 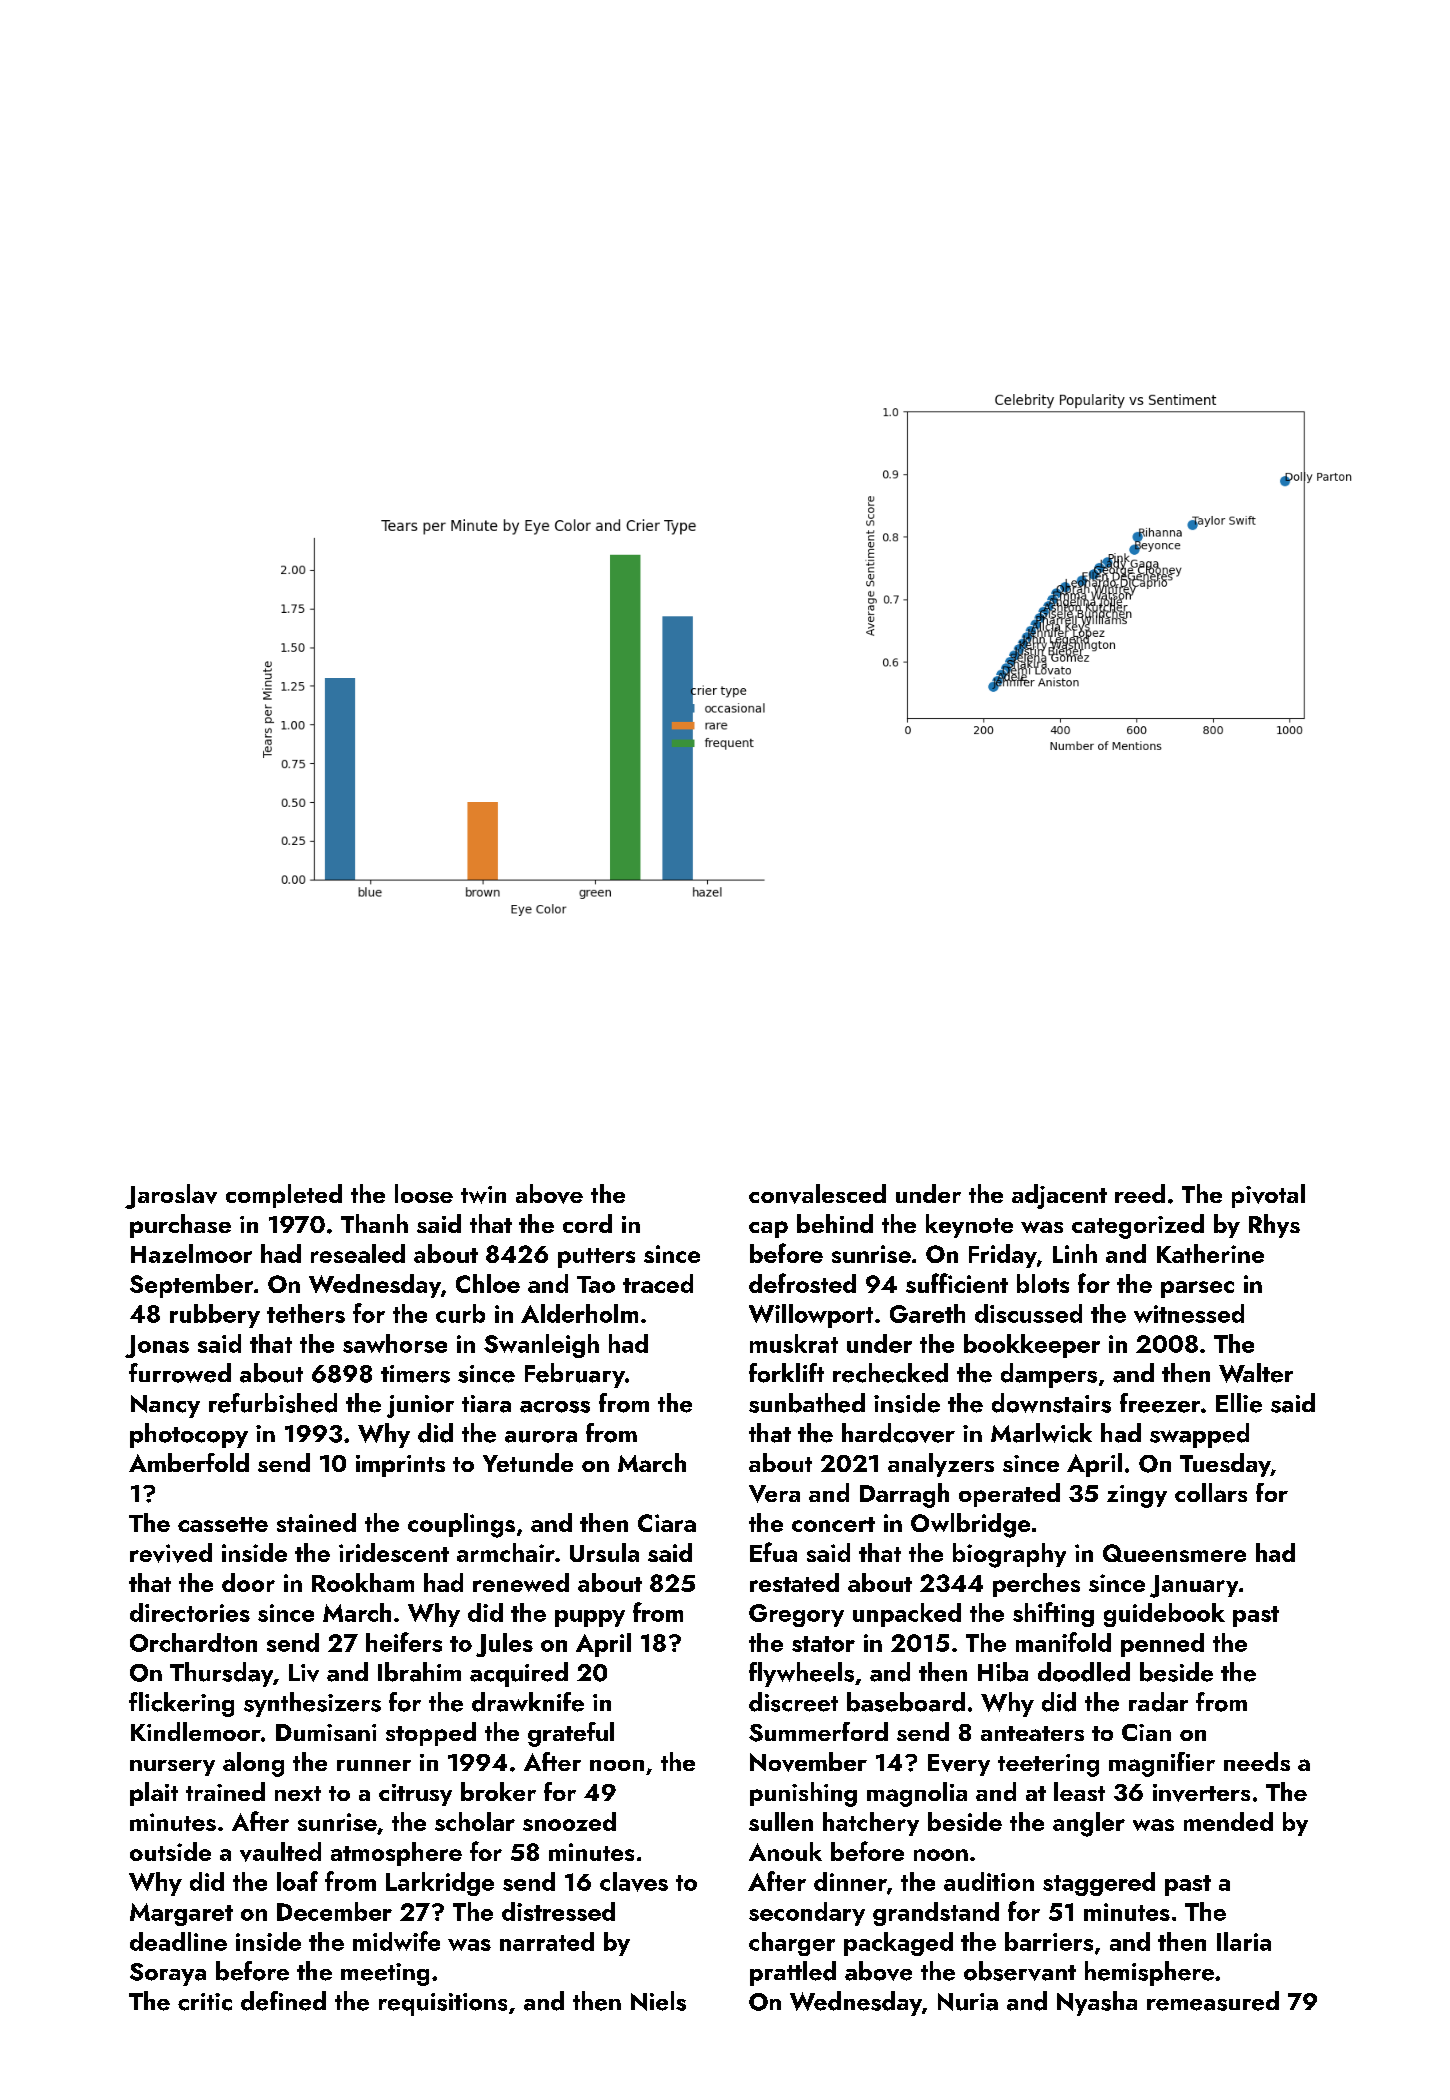 What do you see at coordinates (165, 1406) in the screenshot?
I see `Nancy` at bounding box center [165, 1406].
